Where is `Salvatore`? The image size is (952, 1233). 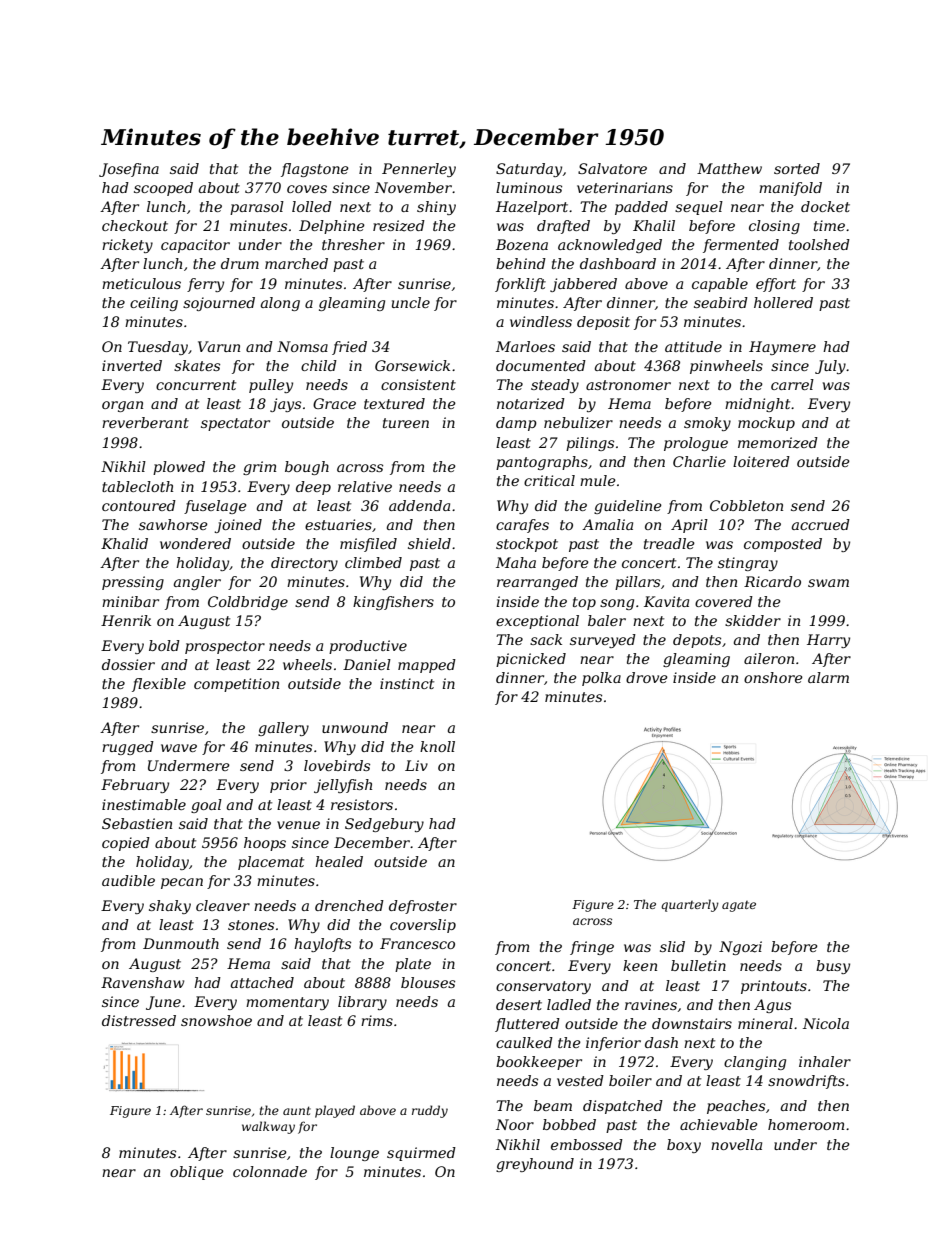
Salvatore is located at coordinates (612, 168).
